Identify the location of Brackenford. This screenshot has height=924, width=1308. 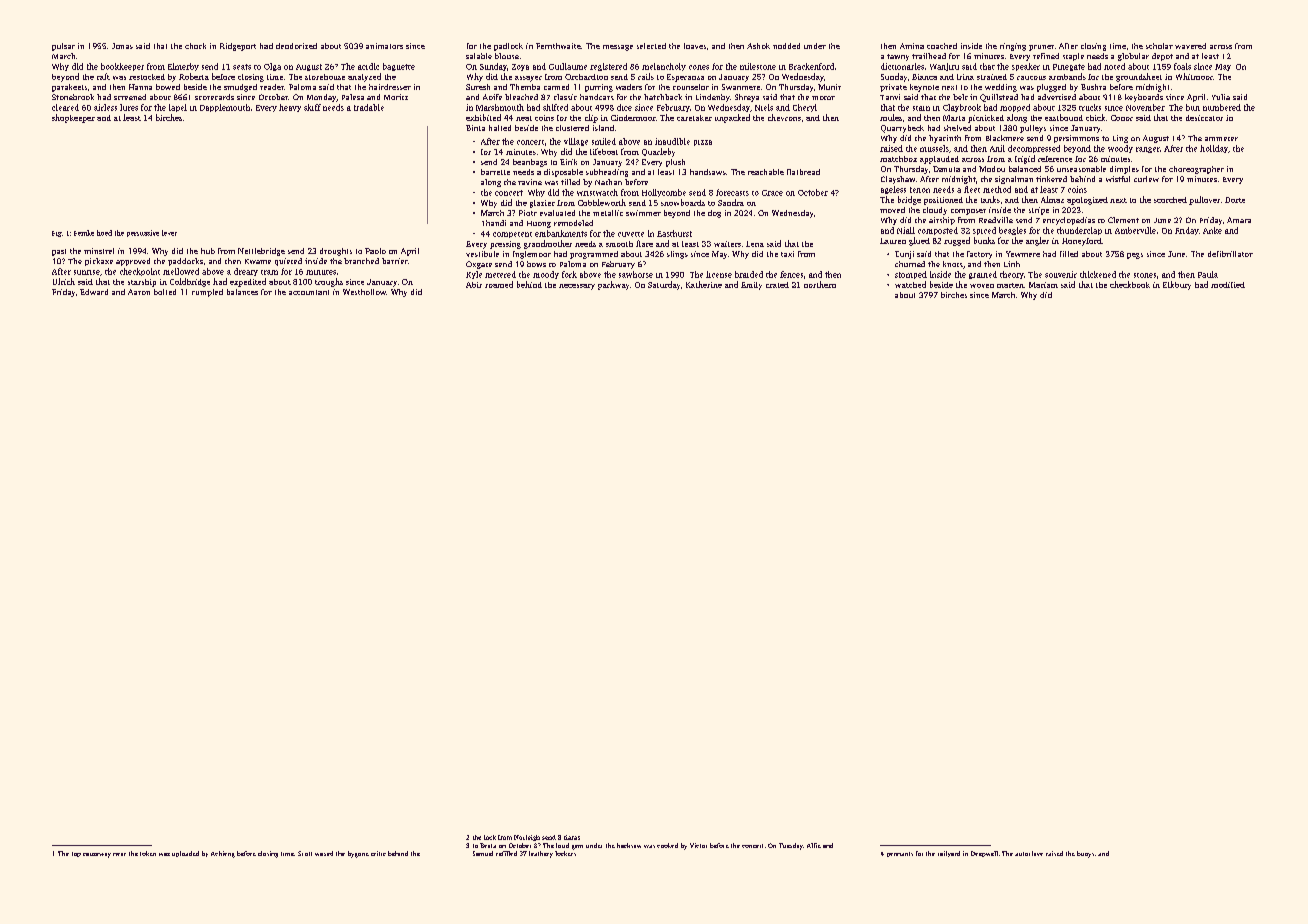
(811, 66).
